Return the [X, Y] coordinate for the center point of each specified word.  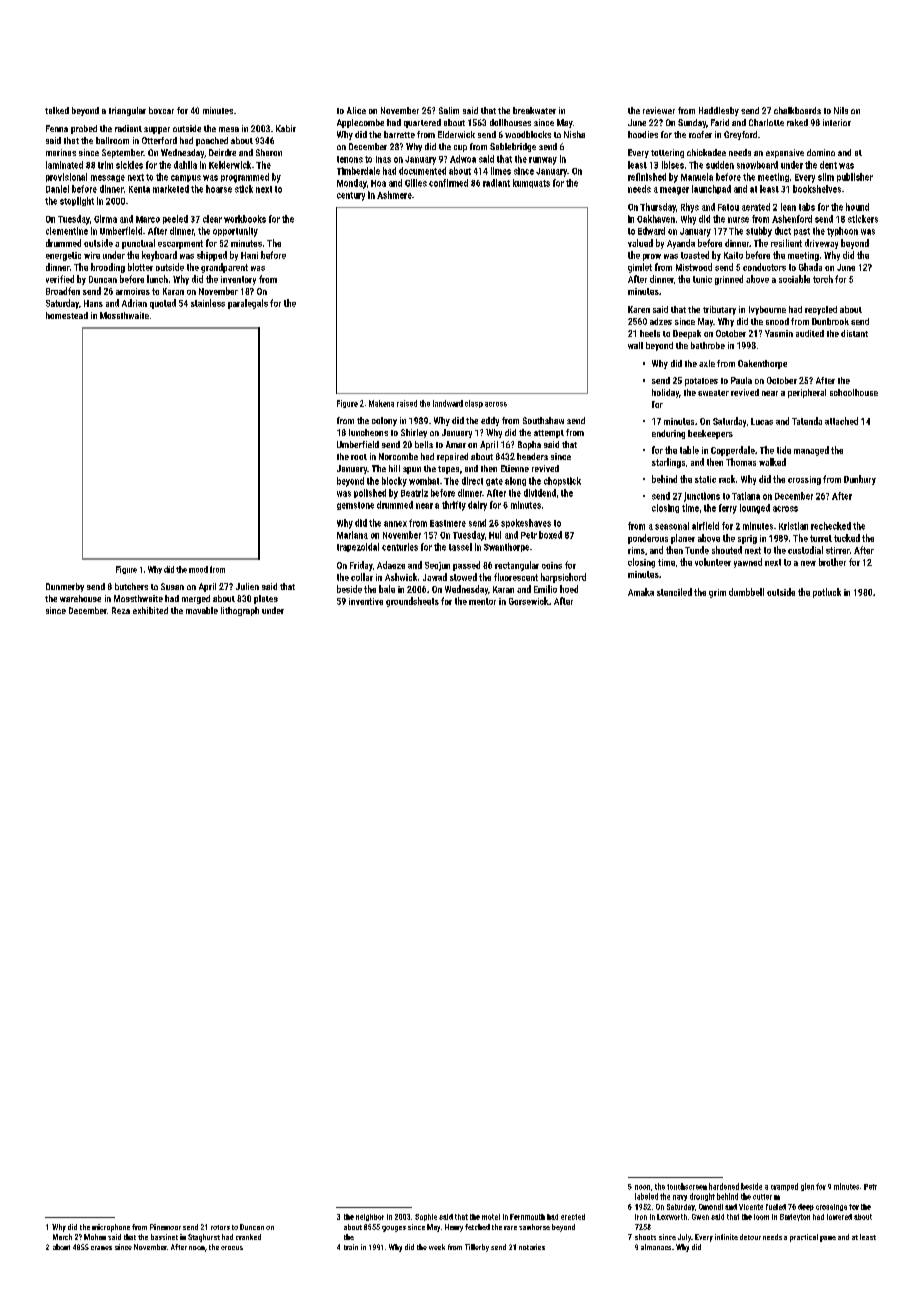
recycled [821, 310]
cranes [101, 1248]
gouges [394, 1229]
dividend [540, 493]
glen [807, 1187]
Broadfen [63, 291]
